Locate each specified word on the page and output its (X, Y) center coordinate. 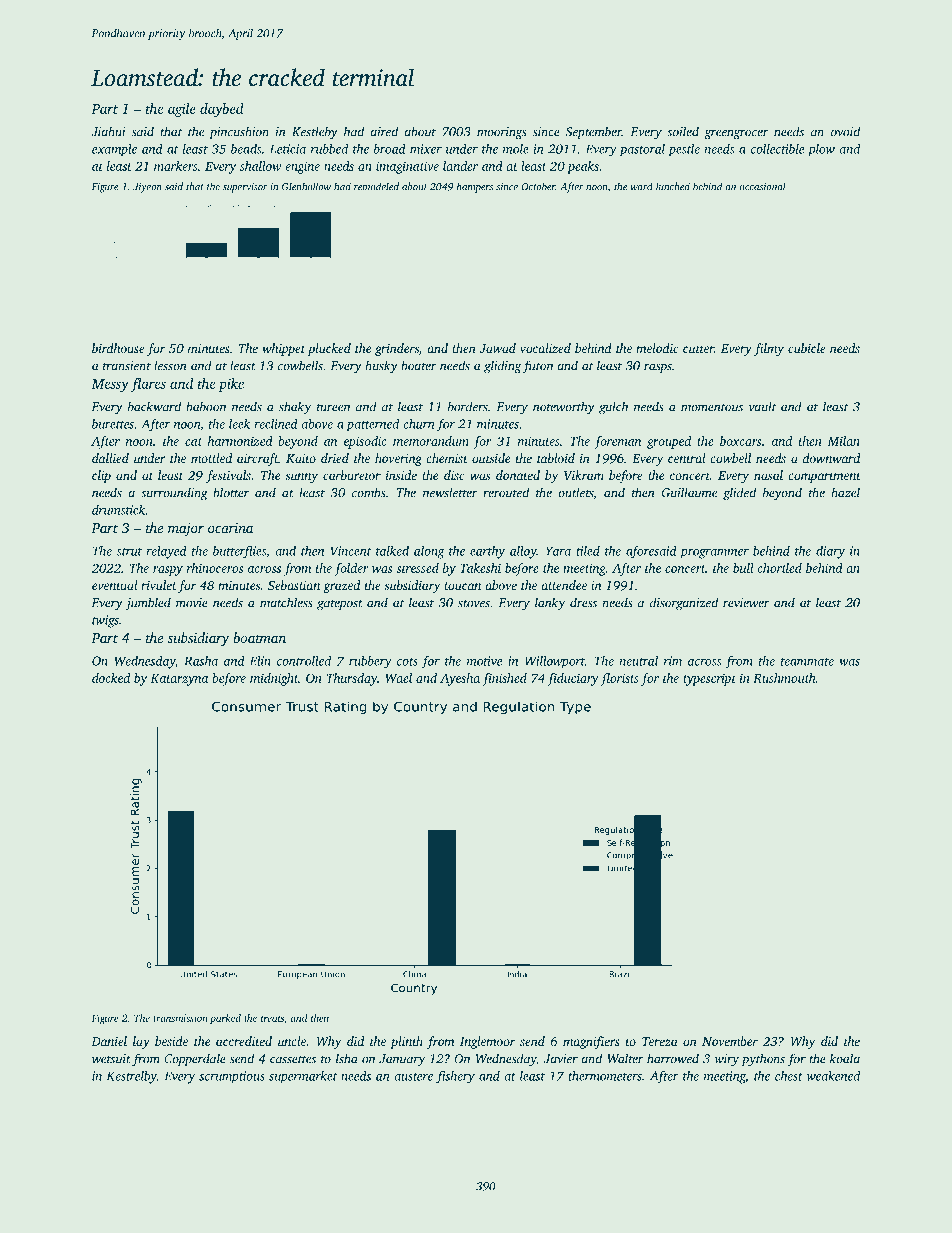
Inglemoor (487, 1042)
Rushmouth (784, 678)
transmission (180, 1018)
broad (390, 149)
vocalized (545, 348)
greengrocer (736, 134)
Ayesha (460, 679)
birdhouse (118, 348)
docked (111, 678)
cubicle (807, 348)
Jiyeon (147, 188)
